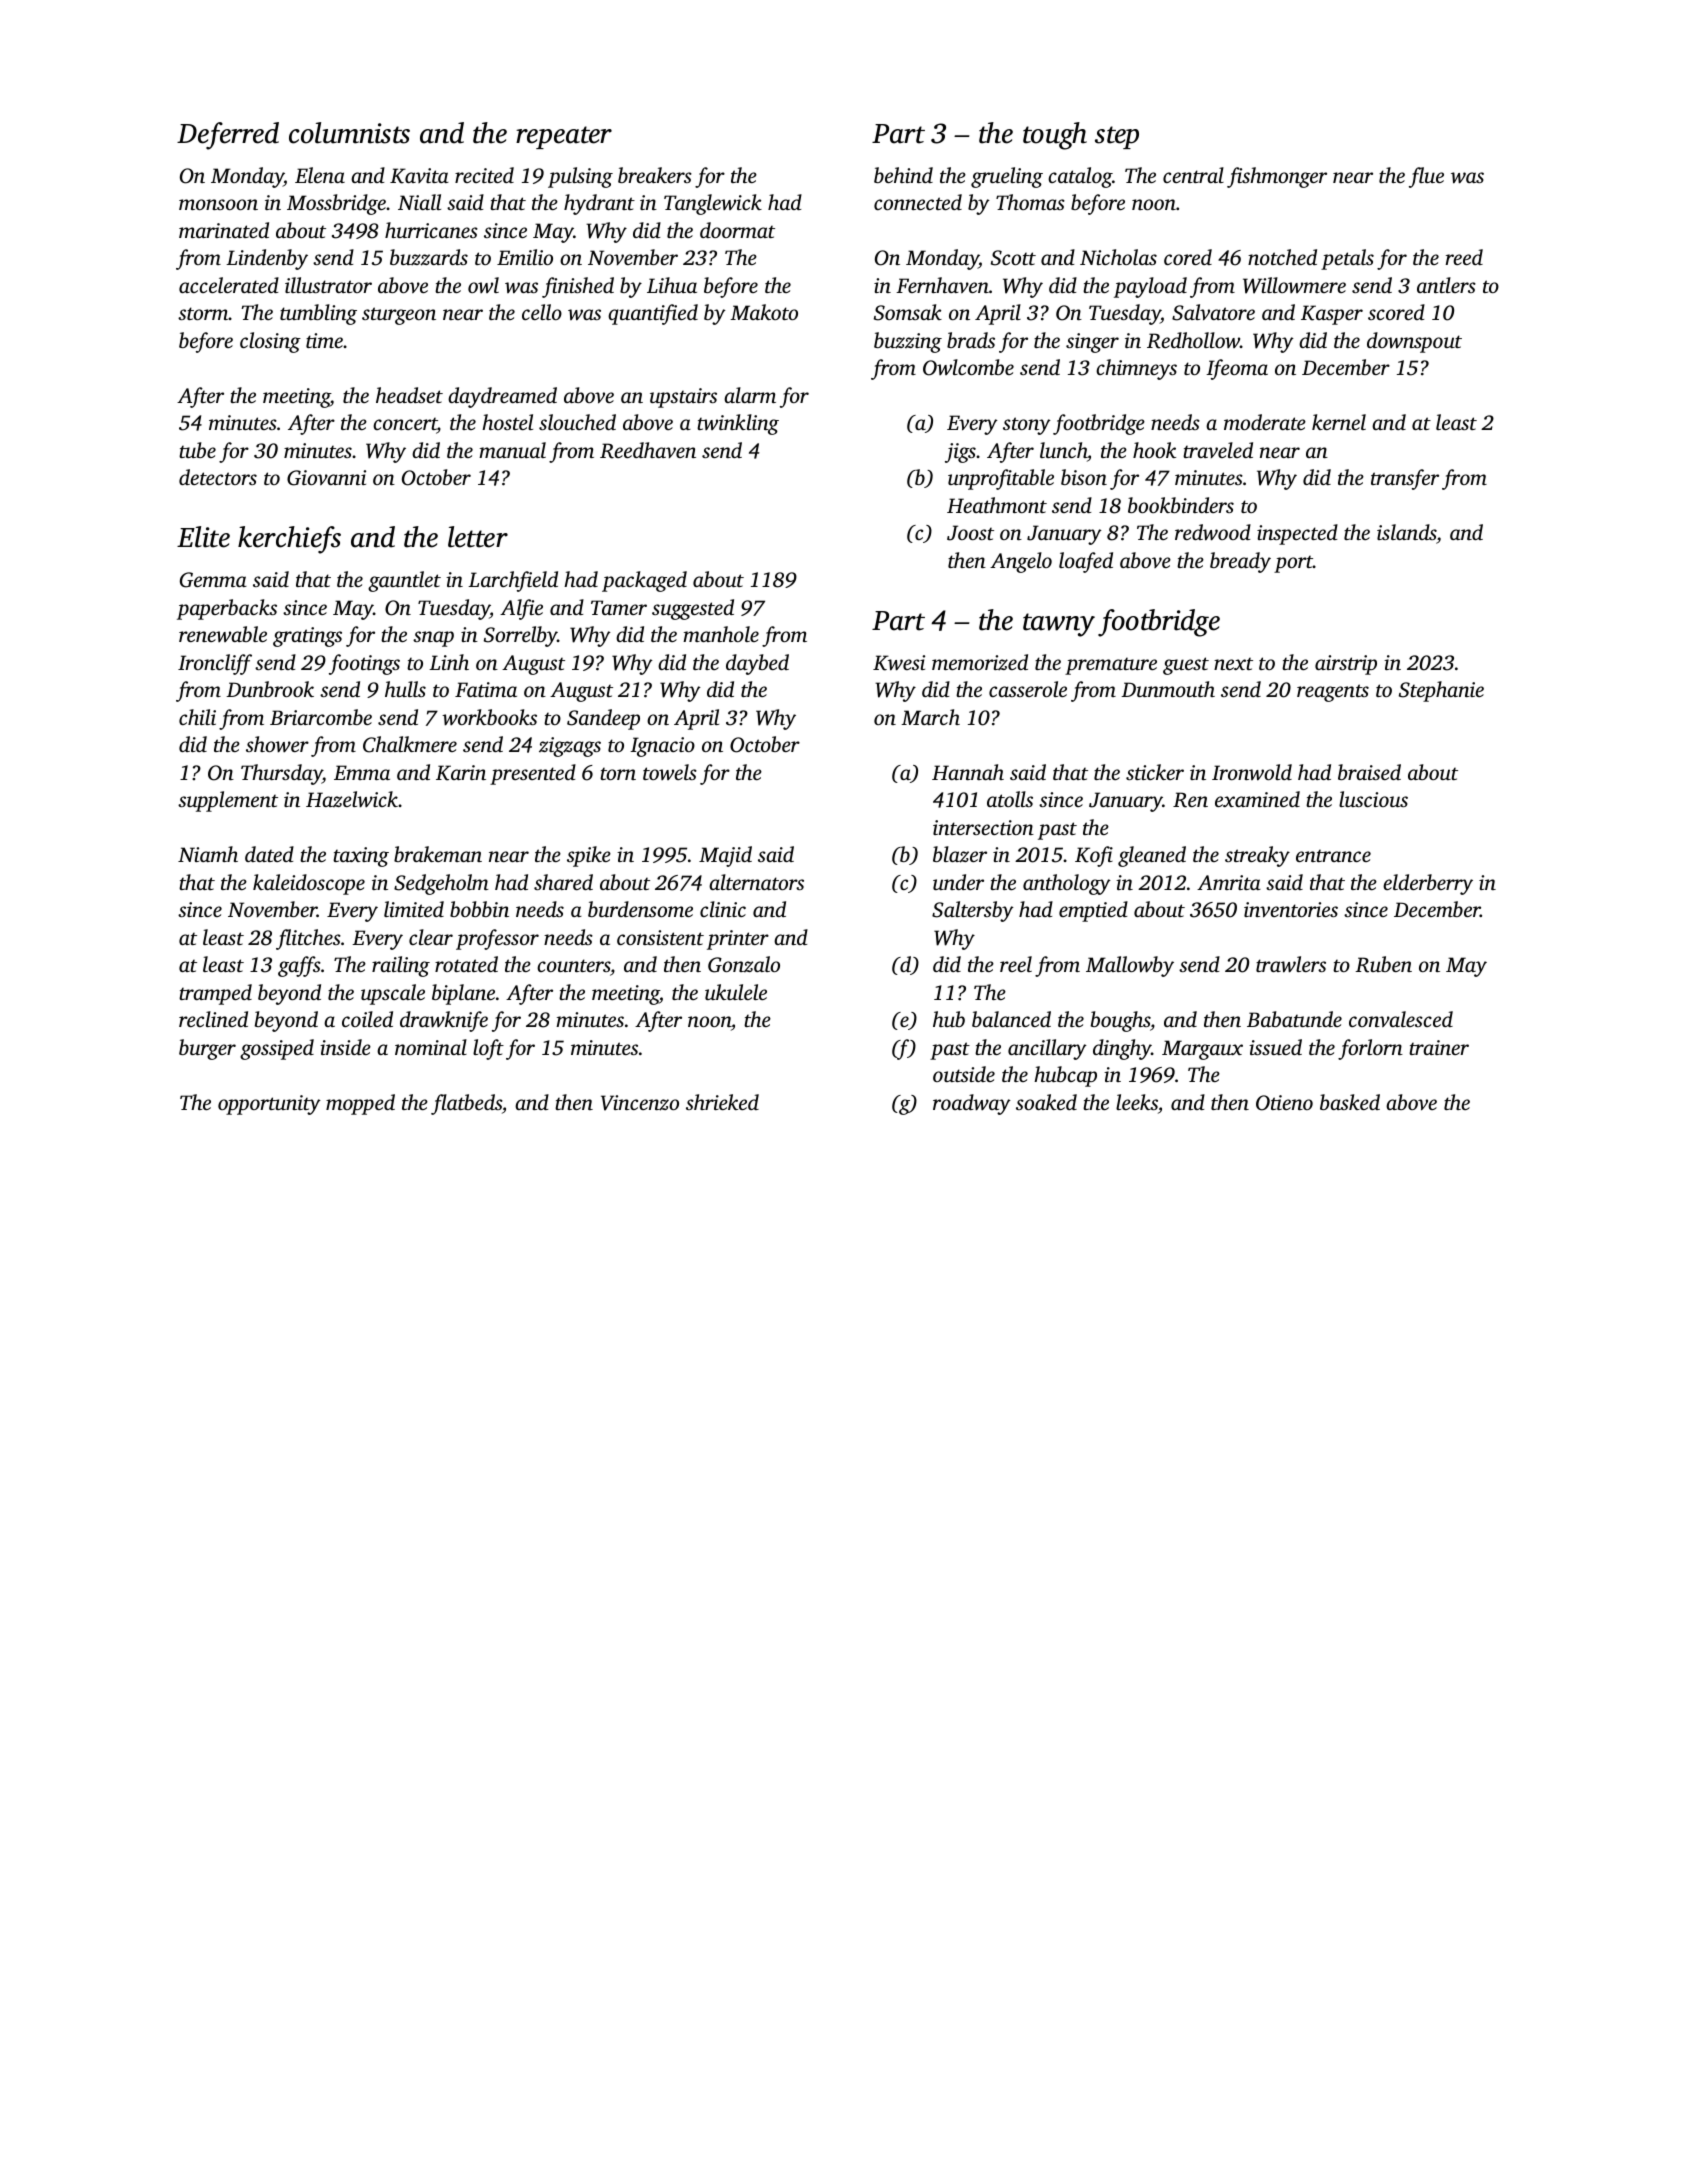 The height and width of the document is (2178, 1683). Describe the element at coordinates (1265, 422) in the document. I see `moderate` at that location.
